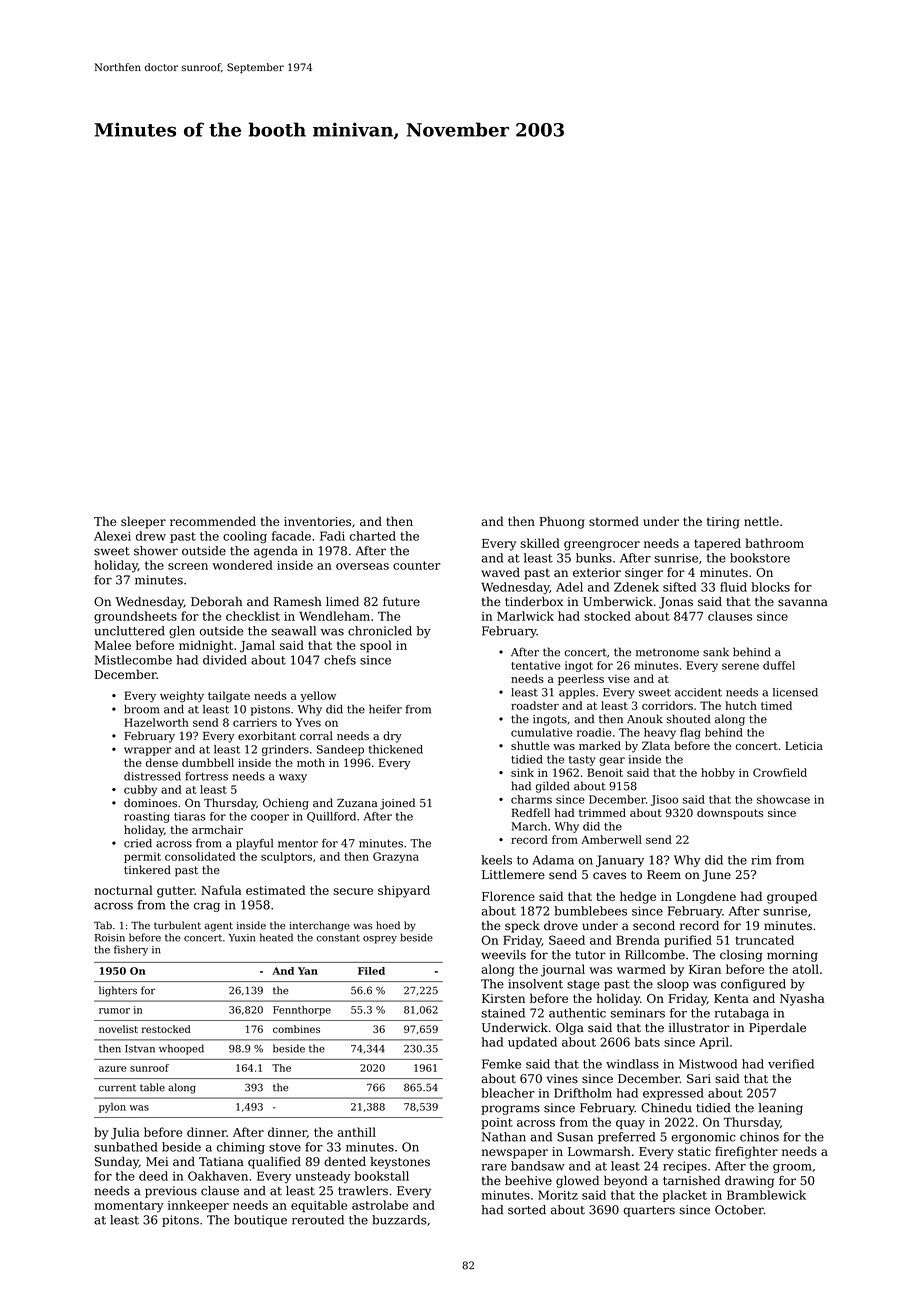  Describe the element at coordinates (792, 897) in the screenshot. I see `grouped` at that location.
